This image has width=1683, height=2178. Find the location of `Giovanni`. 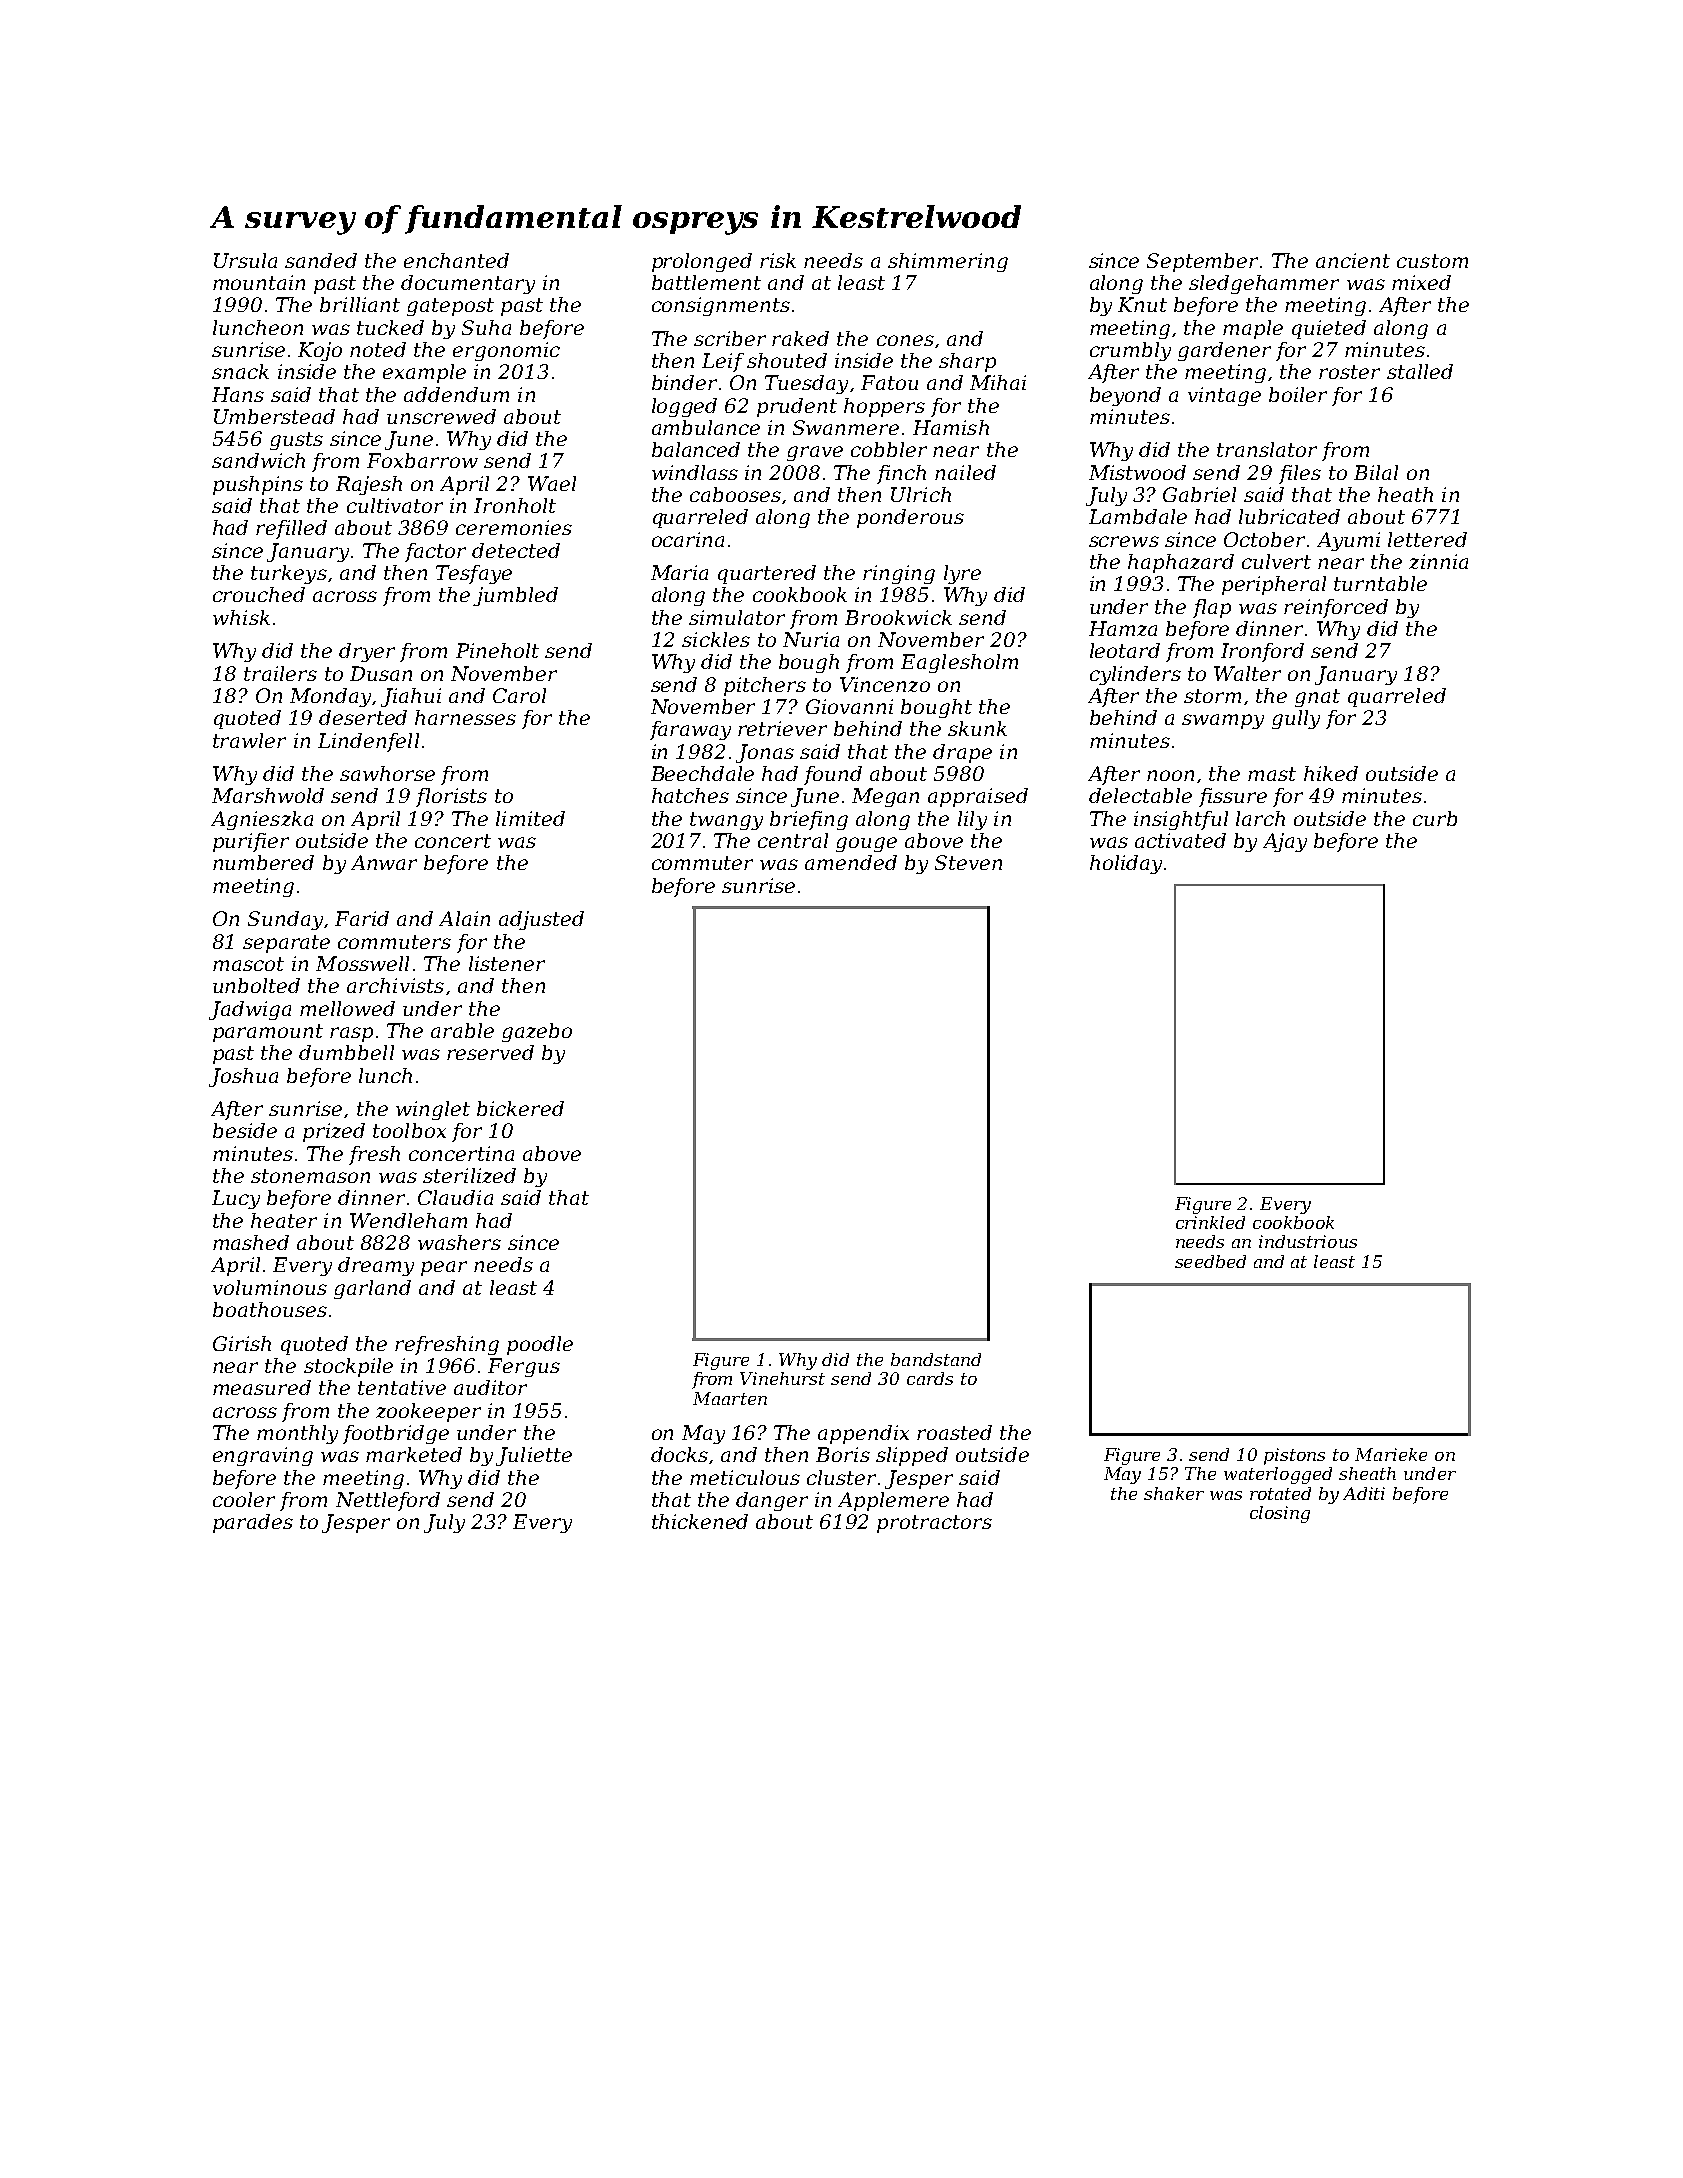

Giovanni is located at coordinates (849, 706).
